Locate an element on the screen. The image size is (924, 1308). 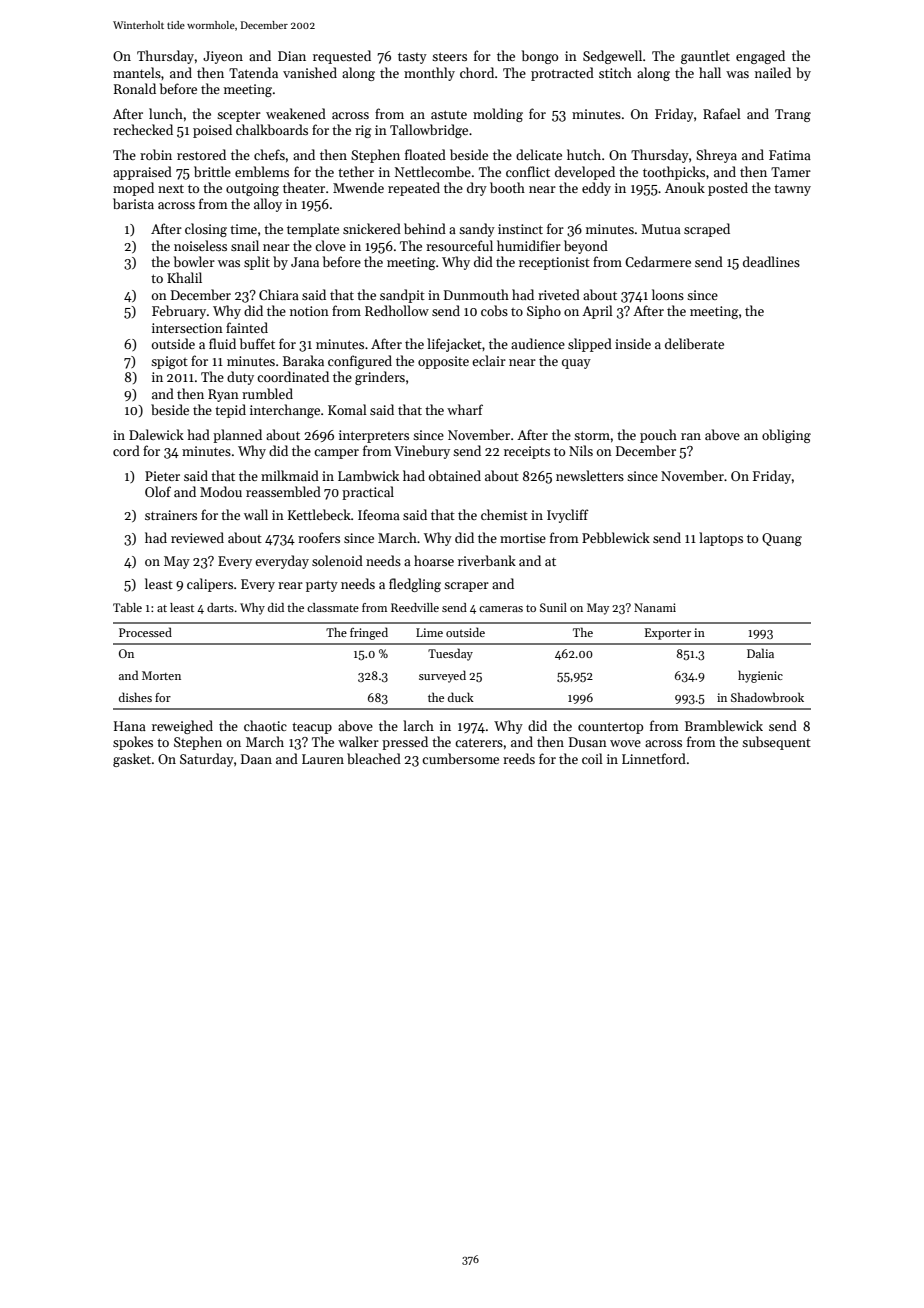
obliging is located at coordinates (786, 436).
